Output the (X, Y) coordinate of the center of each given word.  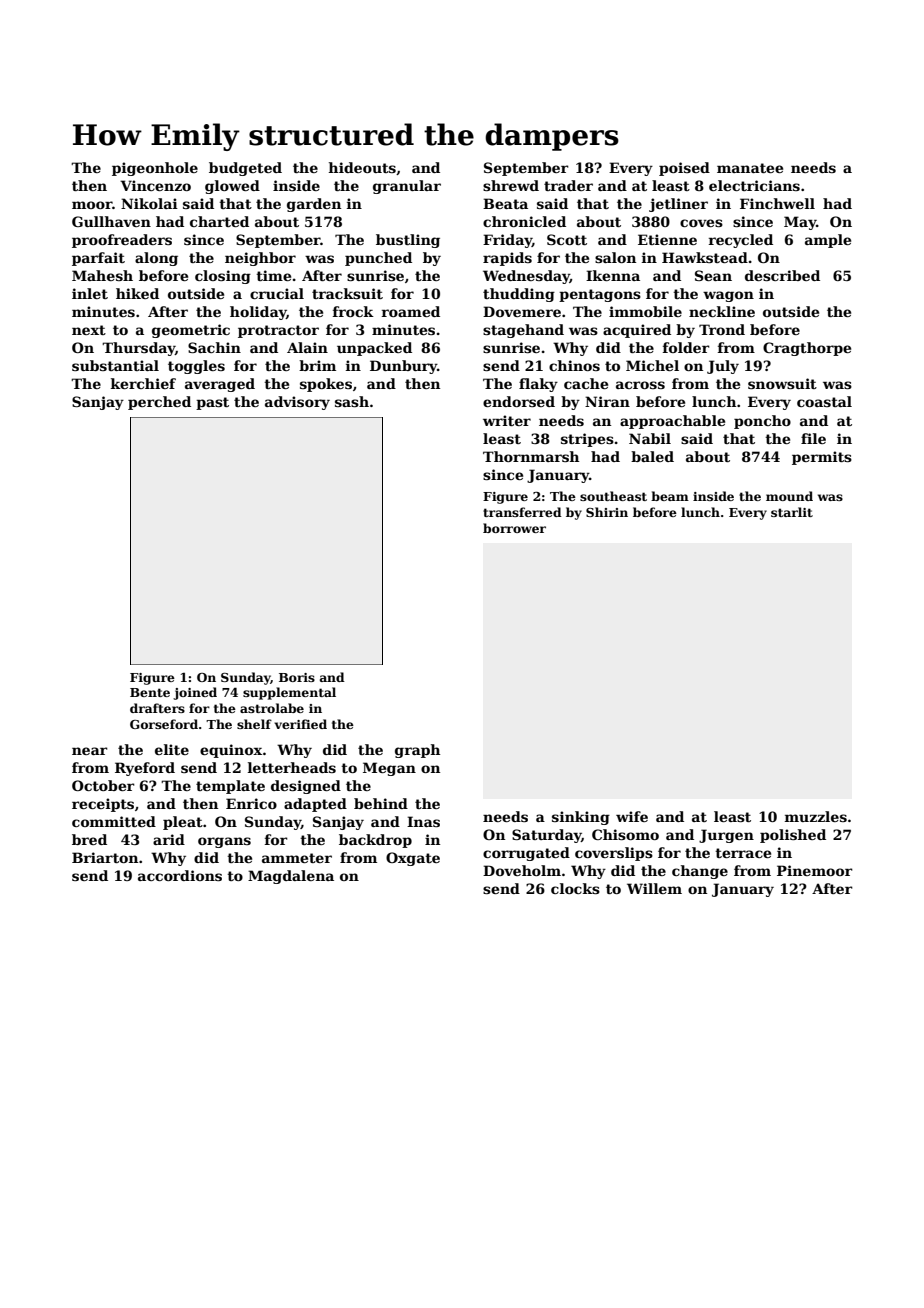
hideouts (362, 167)
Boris (297, 677)
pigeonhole (155, 169)
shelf (254, 724)
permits (822, 458)
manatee (750, 168)
